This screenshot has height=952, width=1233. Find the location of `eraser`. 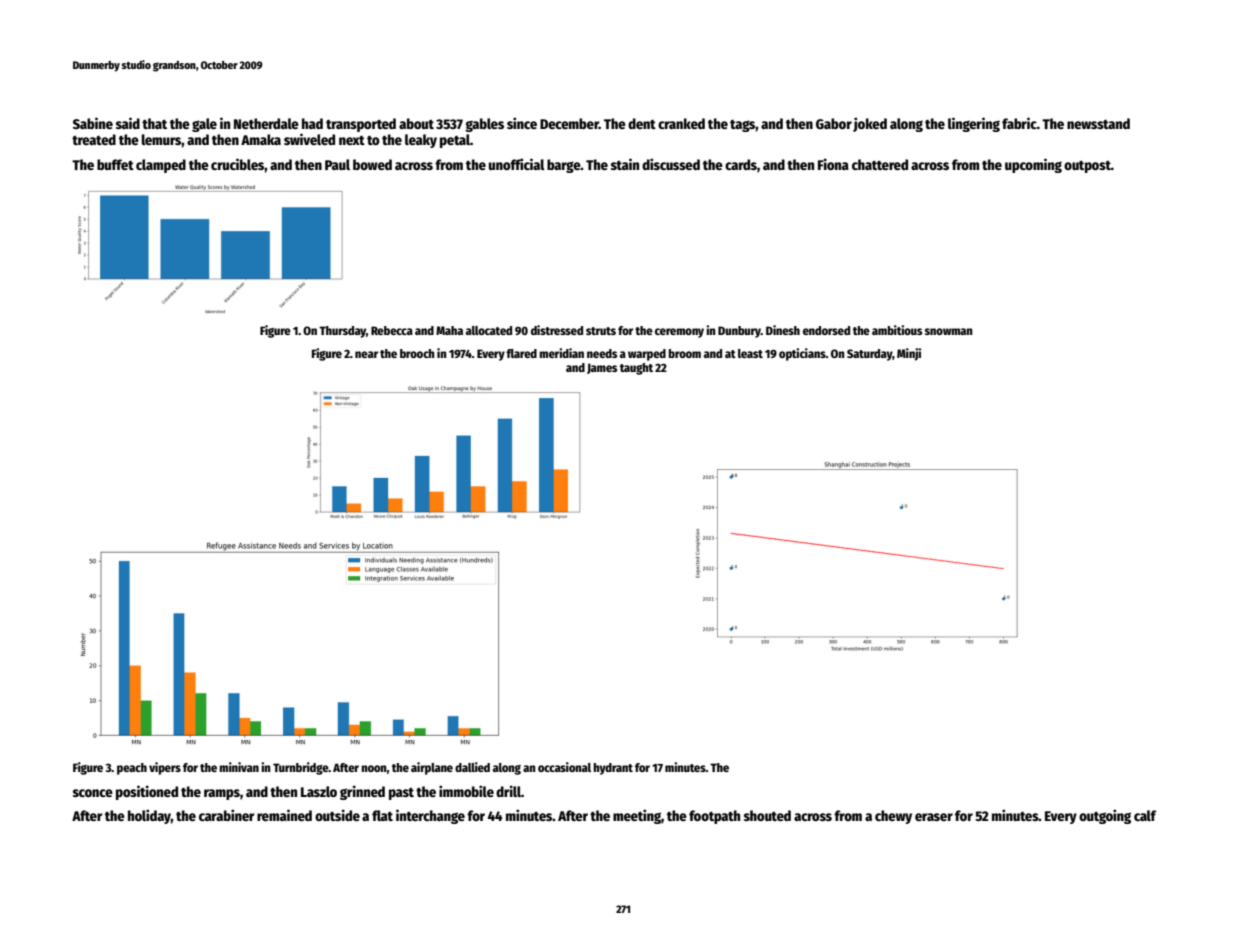

eraser is located at coordinates (934, 817).
